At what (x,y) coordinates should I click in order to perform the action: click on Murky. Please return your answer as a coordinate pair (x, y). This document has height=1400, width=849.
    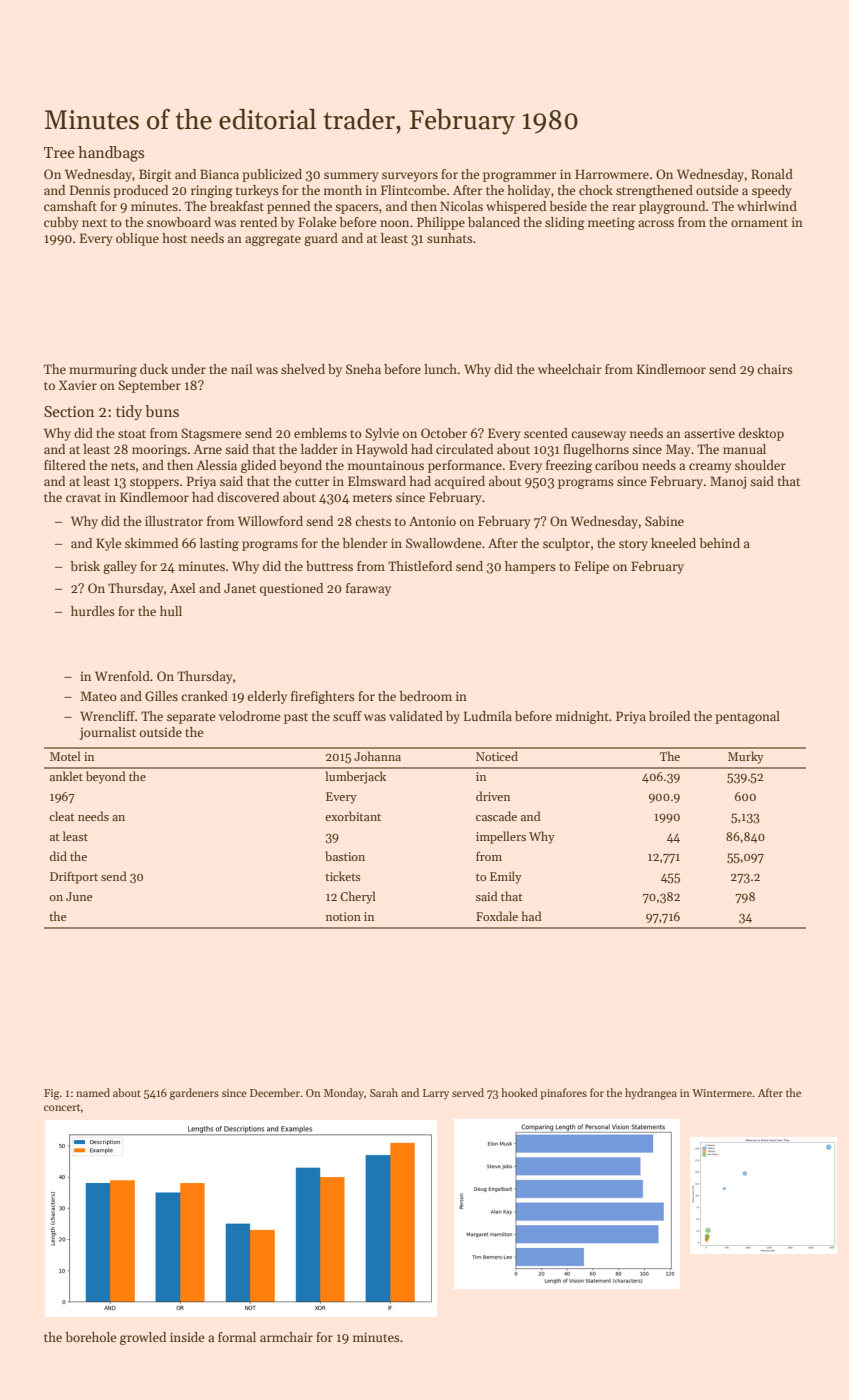
    Looking at the image, I should click on (746, 757).
